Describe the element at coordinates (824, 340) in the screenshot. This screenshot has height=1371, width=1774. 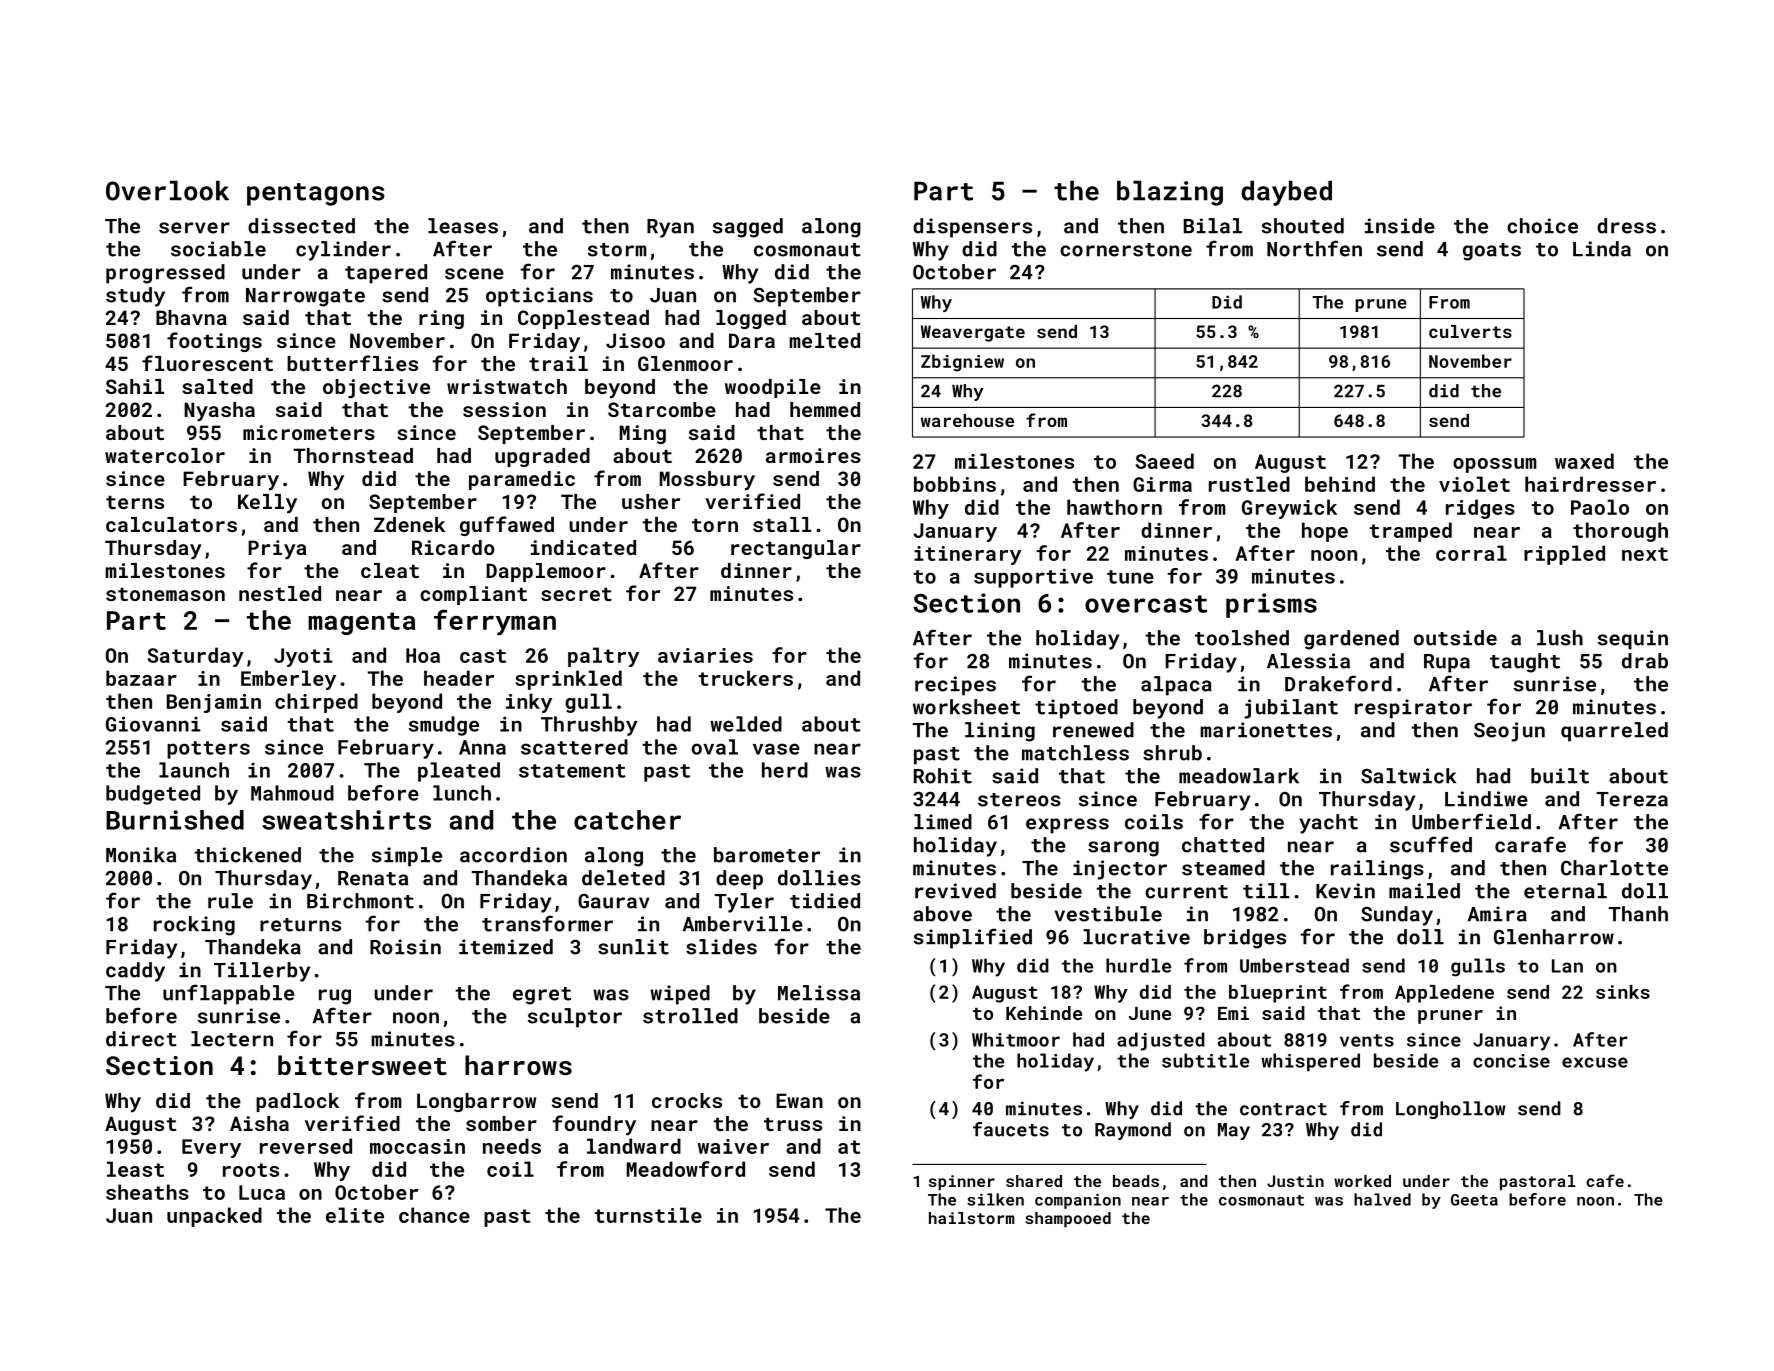
I see `melted` at that location.
